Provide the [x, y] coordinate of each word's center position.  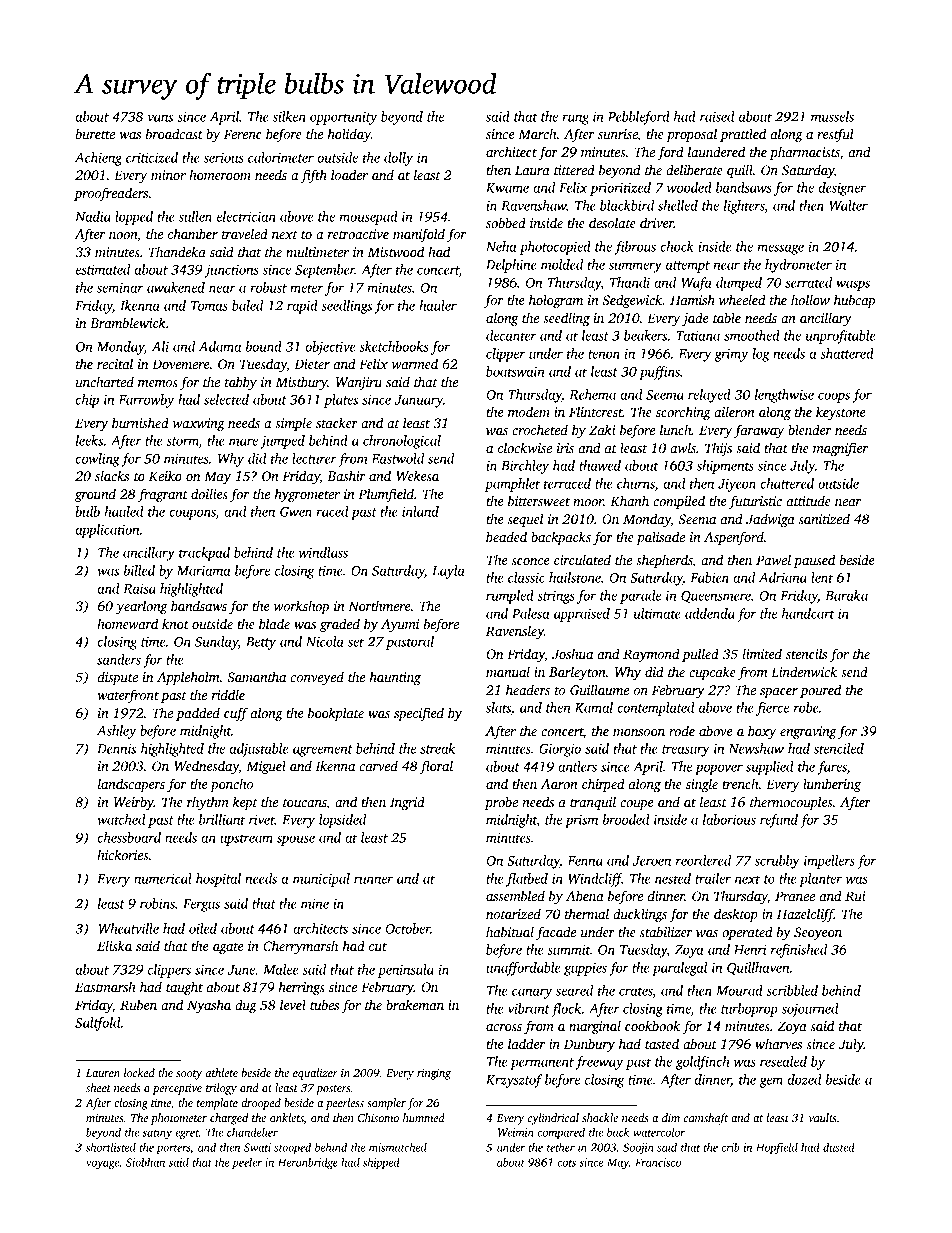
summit [568, 949]
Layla [448, 572]
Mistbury [301, 383]
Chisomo [378, 1117]
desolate [612, 222]
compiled [679, 502]
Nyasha [209, 1006]
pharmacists [805, 153]
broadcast [174, 133]
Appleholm [188, 678]
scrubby [777, 862]
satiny [157, 1133]
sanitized [824, 518]
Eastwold [397, 458]
